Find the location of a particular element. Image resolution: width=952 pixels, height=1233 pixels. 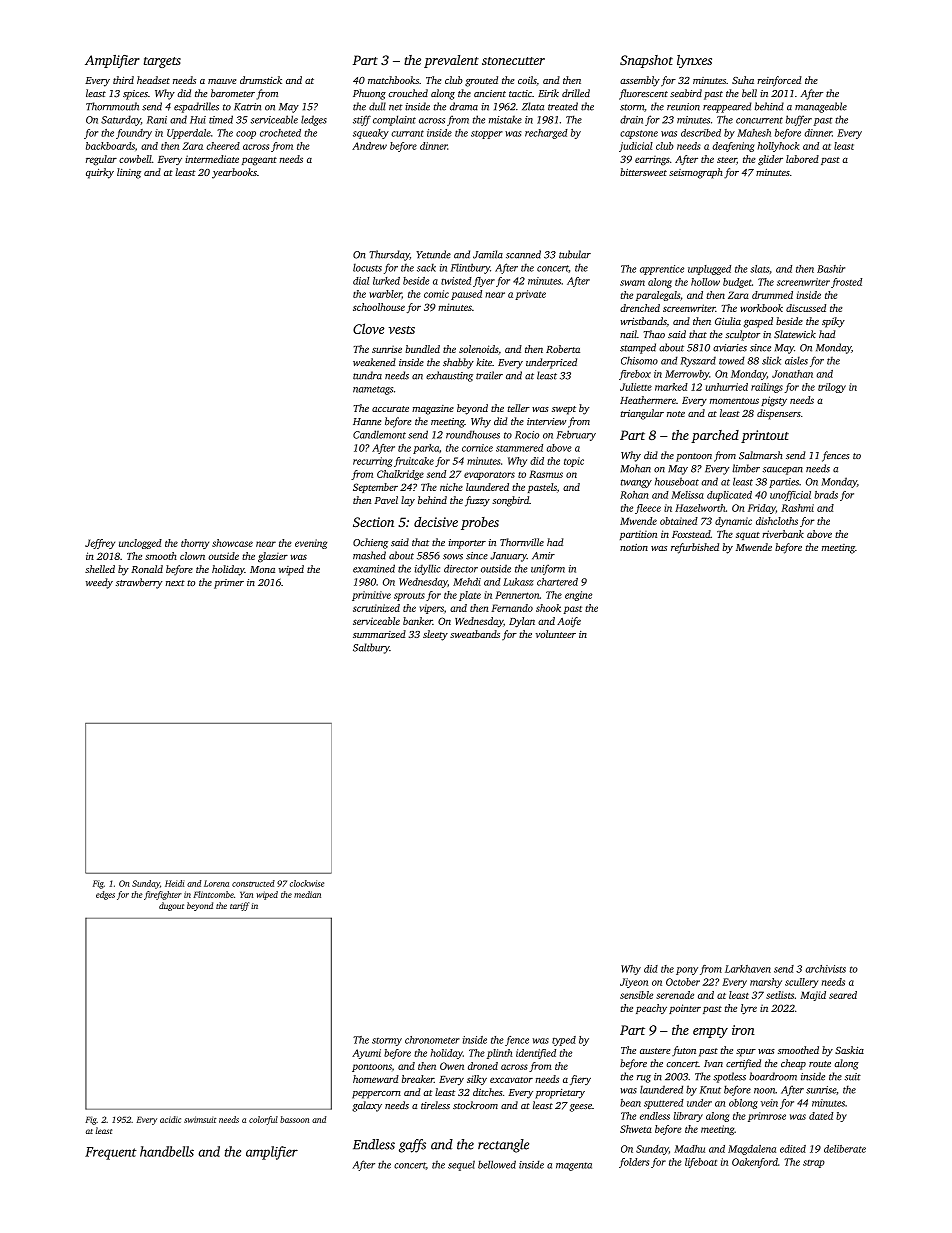

seismograph is located at coordinates (696, 173).
